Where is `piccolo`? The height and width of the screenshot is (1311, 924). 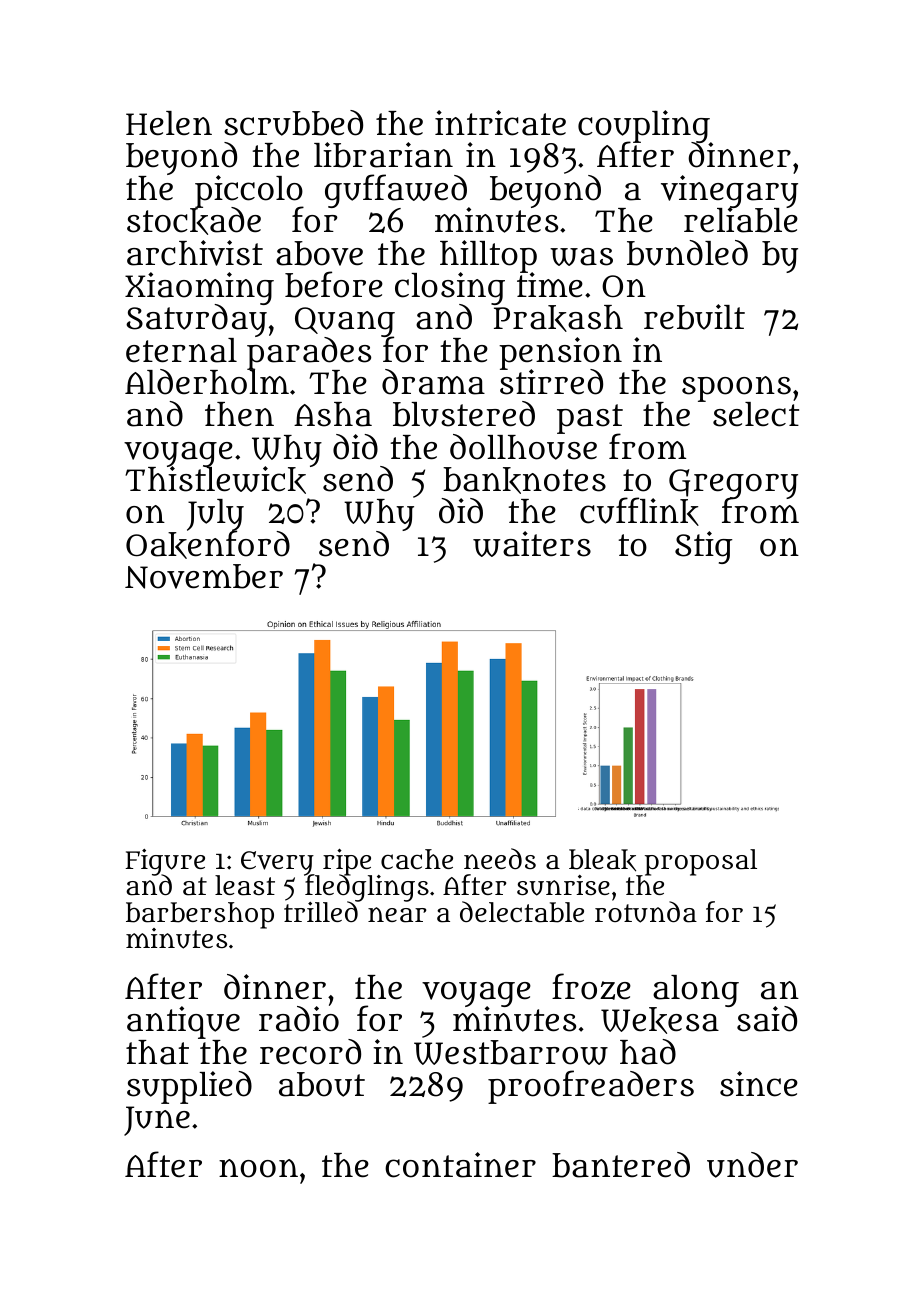
piccolo is located at coordinates (249, 191).
